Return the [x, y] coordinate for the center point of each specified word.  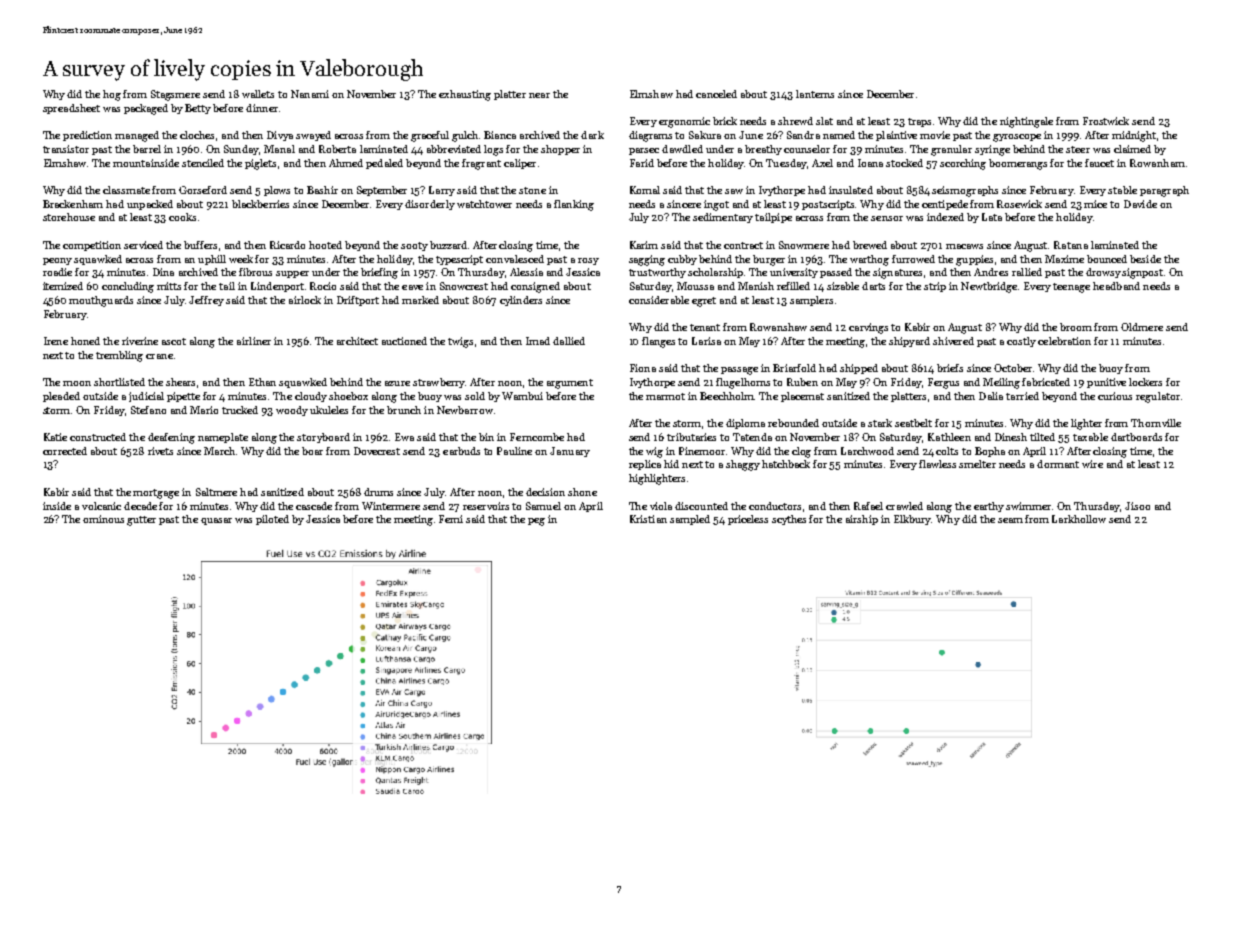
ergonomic [684, 122]
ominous [103, 519]
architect [357, 341]
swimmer [1028, 506]
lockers [1145, 382]
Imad [538, 341]
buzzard [448, 245]
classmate [126, 190]
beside [1145, 259]
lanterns [815, 94]
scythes [789, 520]
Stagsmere [175, 95]
